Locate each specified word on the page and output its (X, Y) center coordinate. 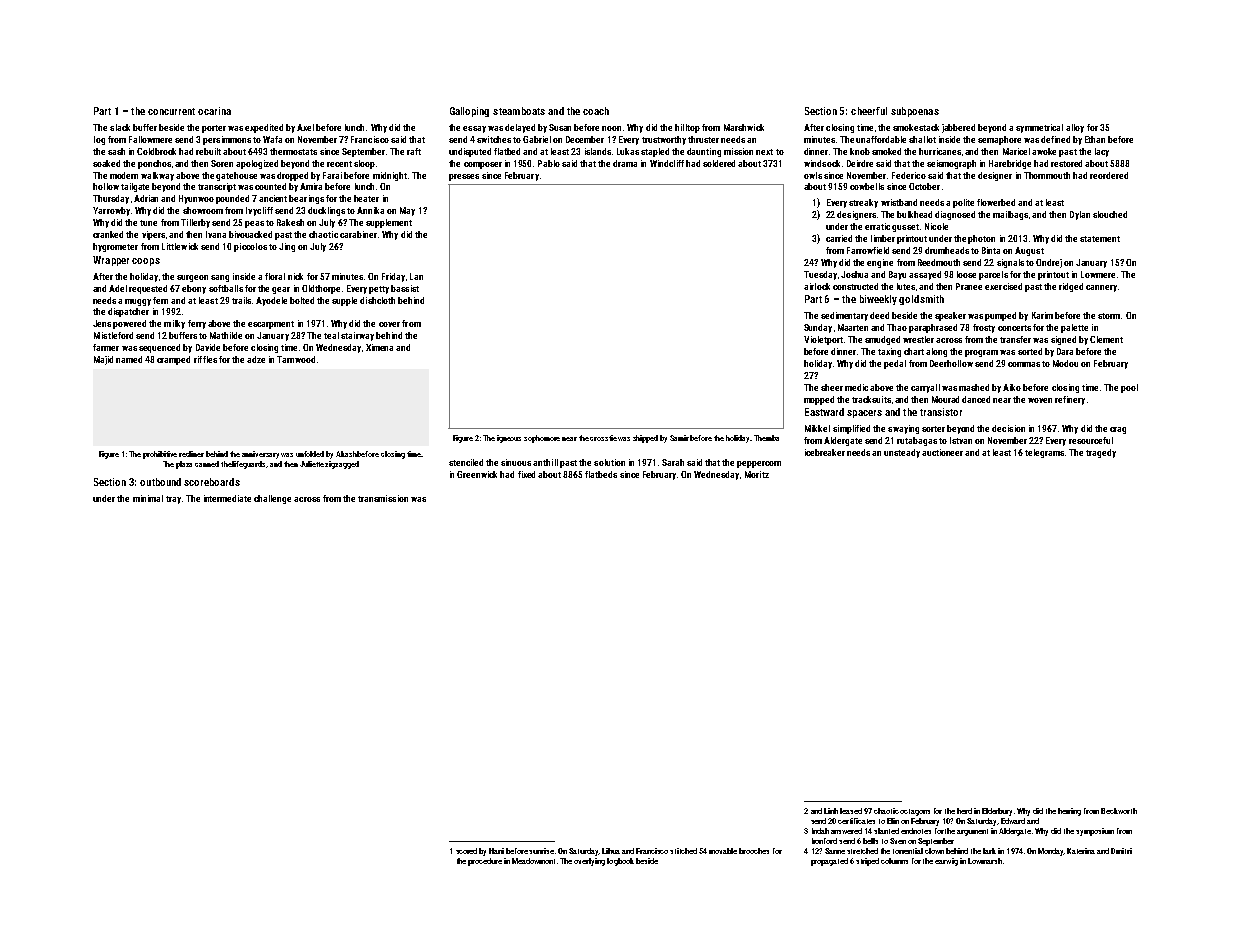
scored (466, 851)
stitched (683, 851)
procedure (485, 862)
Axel (305, 127)
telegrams (1044, 453)
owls (813, 175)
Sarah (673, 462)
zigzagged (342, 465)
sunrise (541, 851)
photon (981, 239)
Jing (287, 247)
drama (625, 163)
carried (839, 238)
